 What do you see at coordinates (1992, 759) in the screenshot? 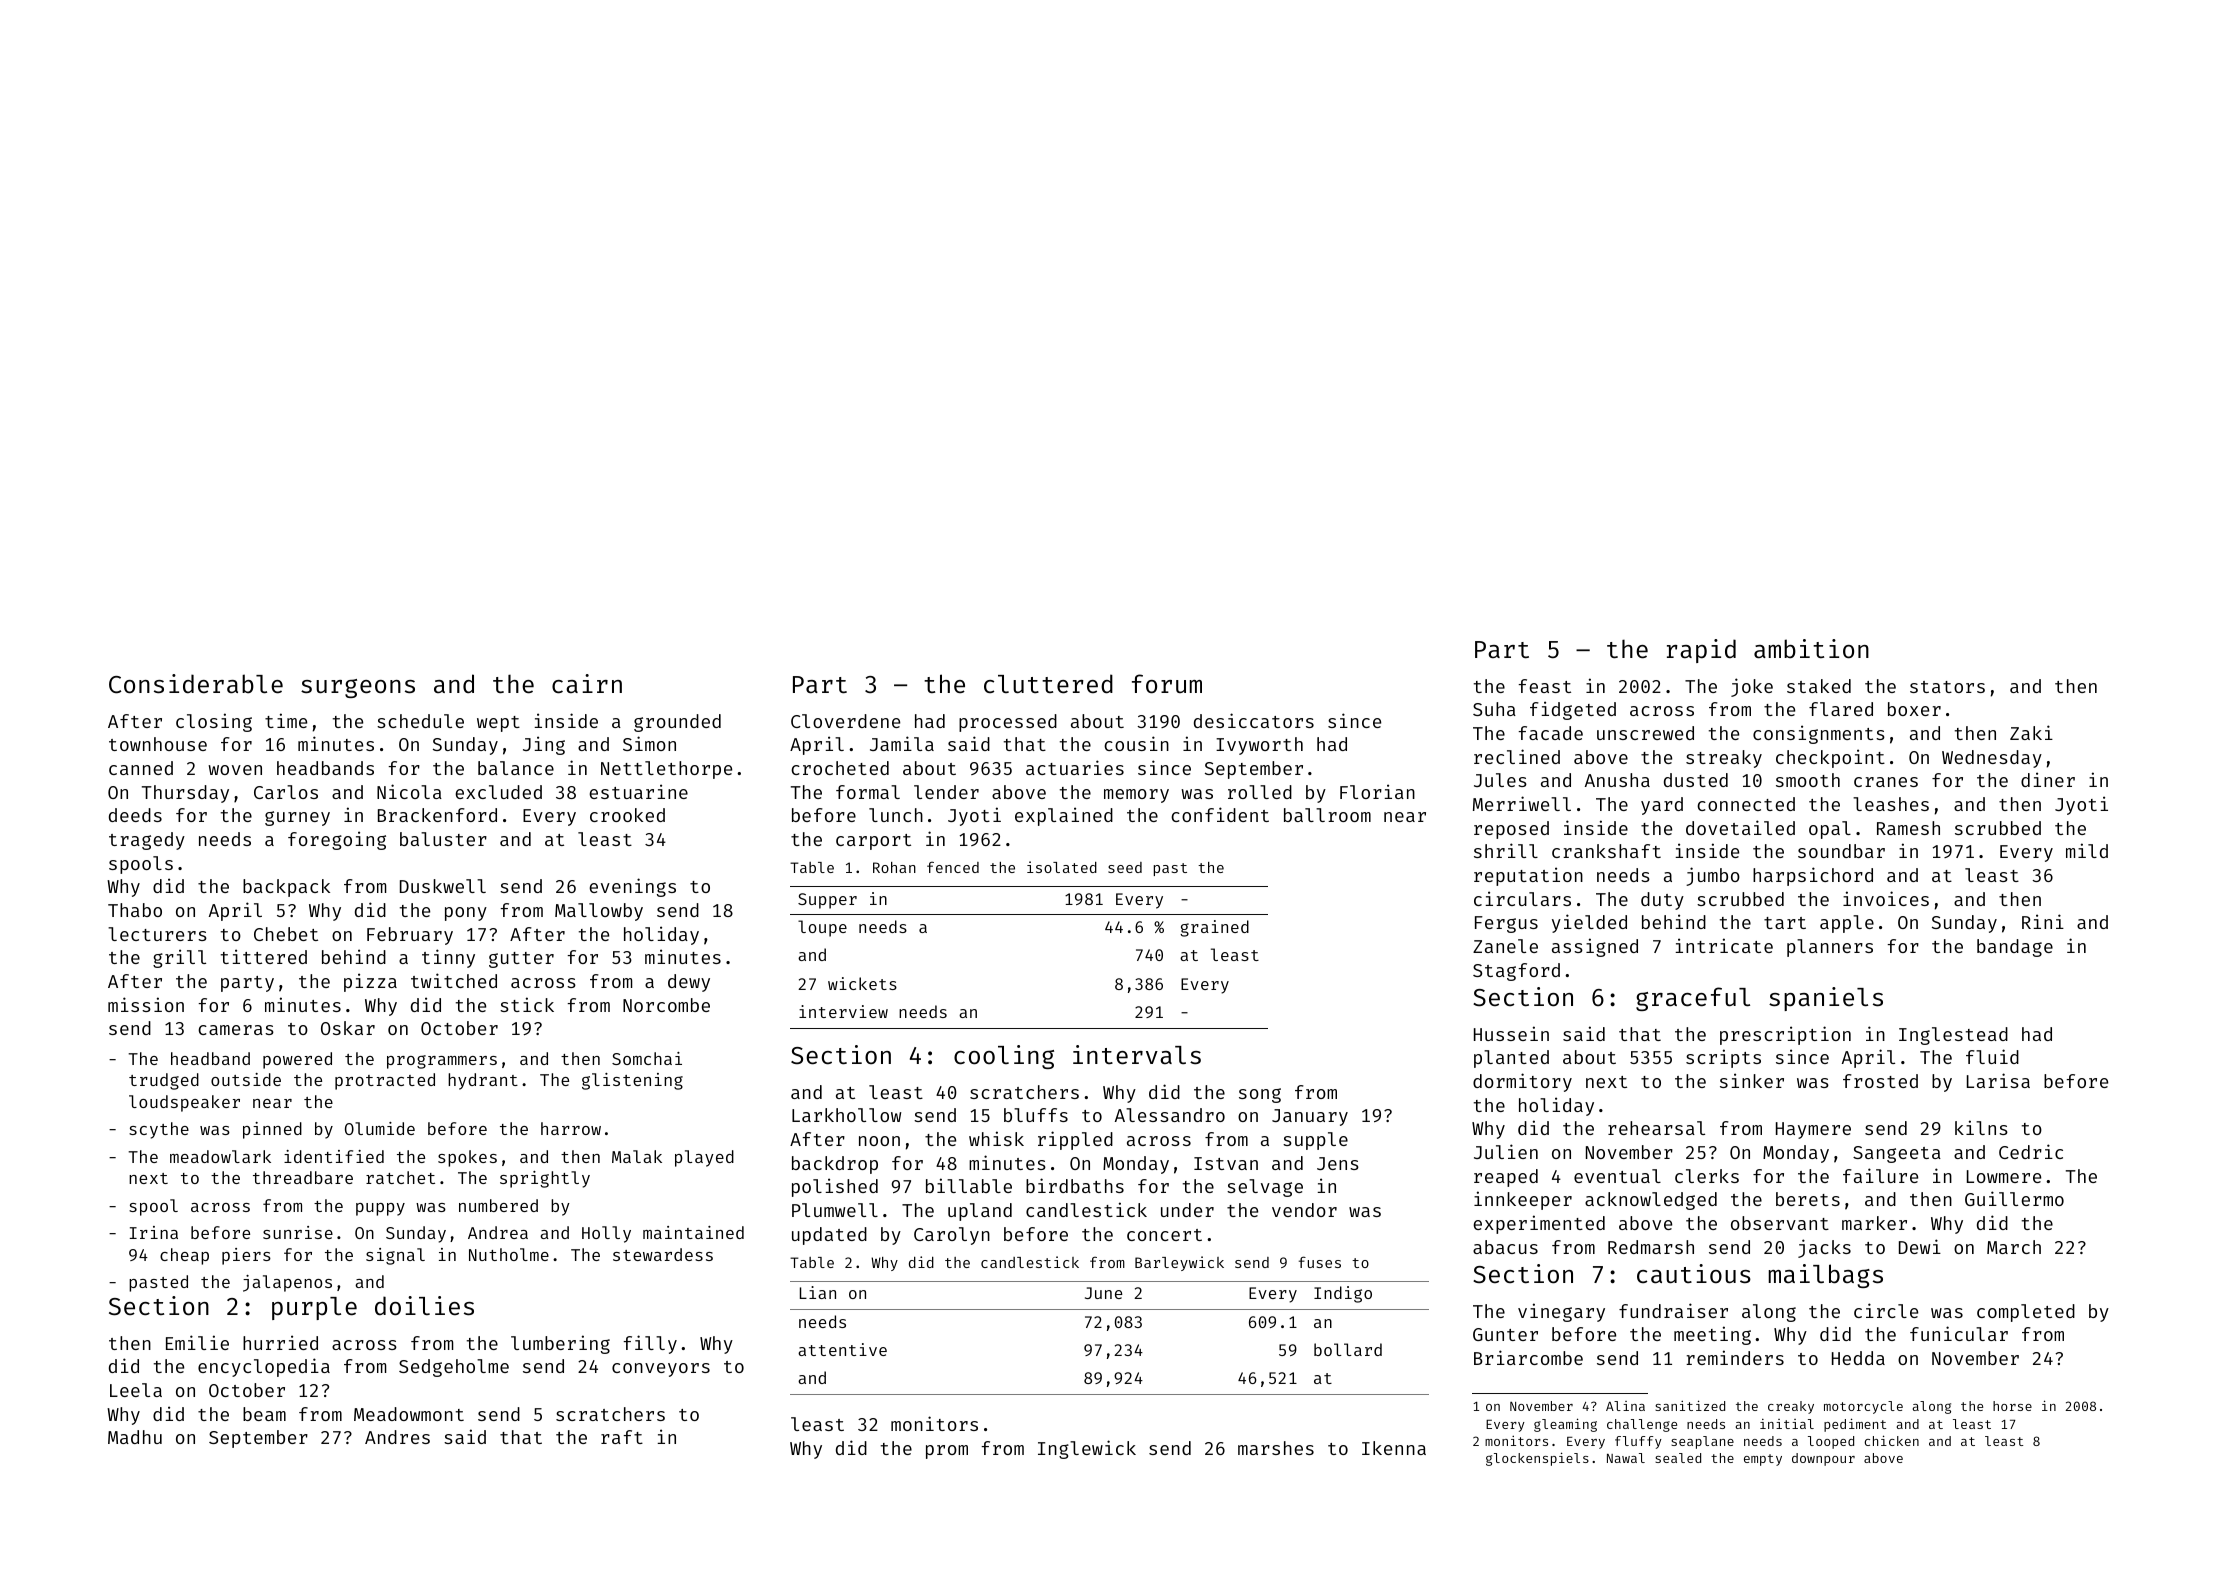
I see `Wednesday` at bounding box center [1992, 759].
